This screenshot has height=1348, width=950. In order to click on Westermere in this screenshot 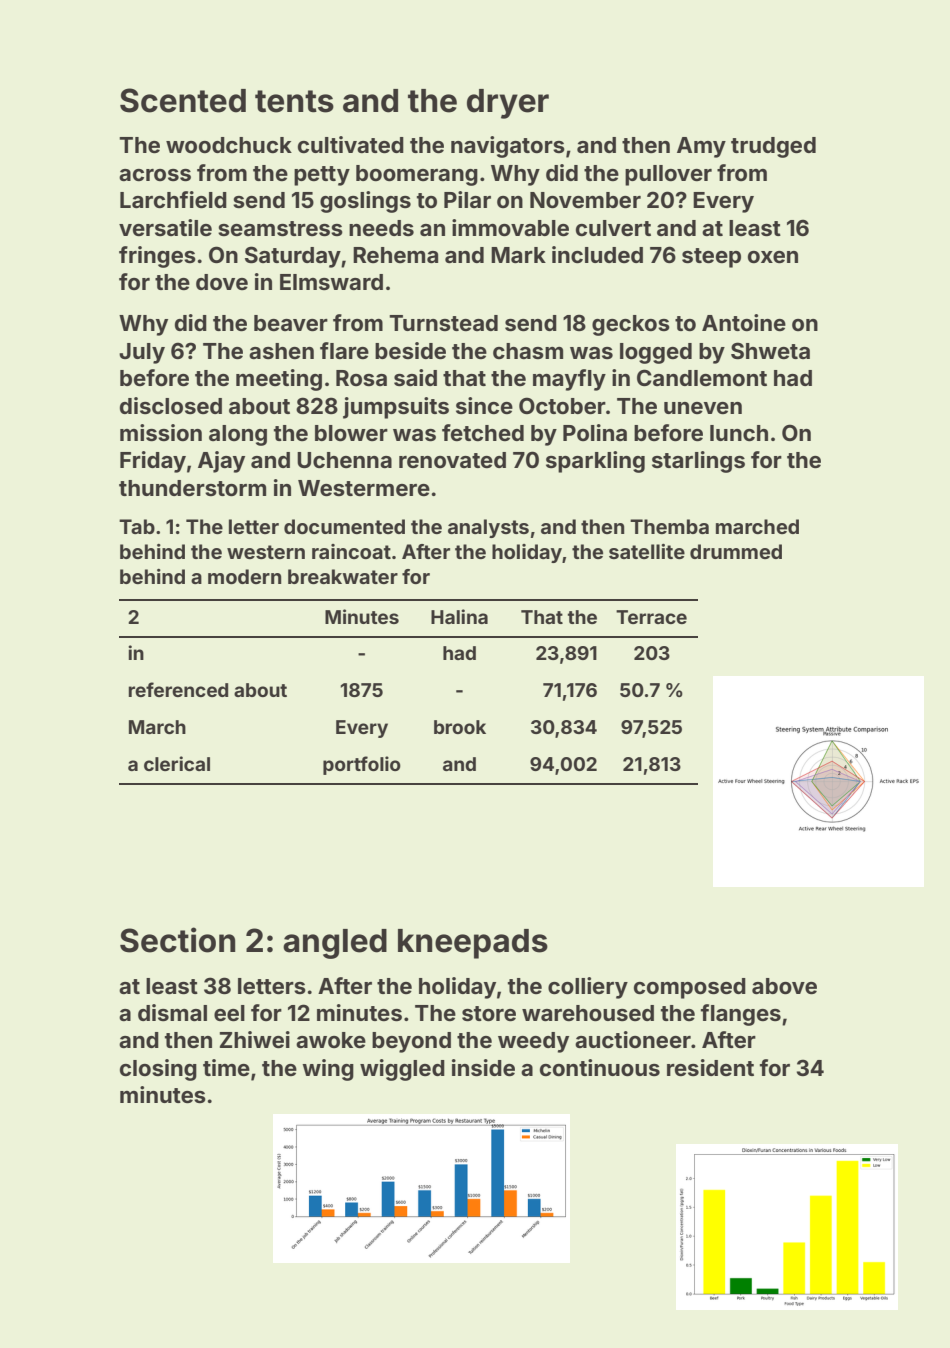, I will do `click(364, 488)`.
